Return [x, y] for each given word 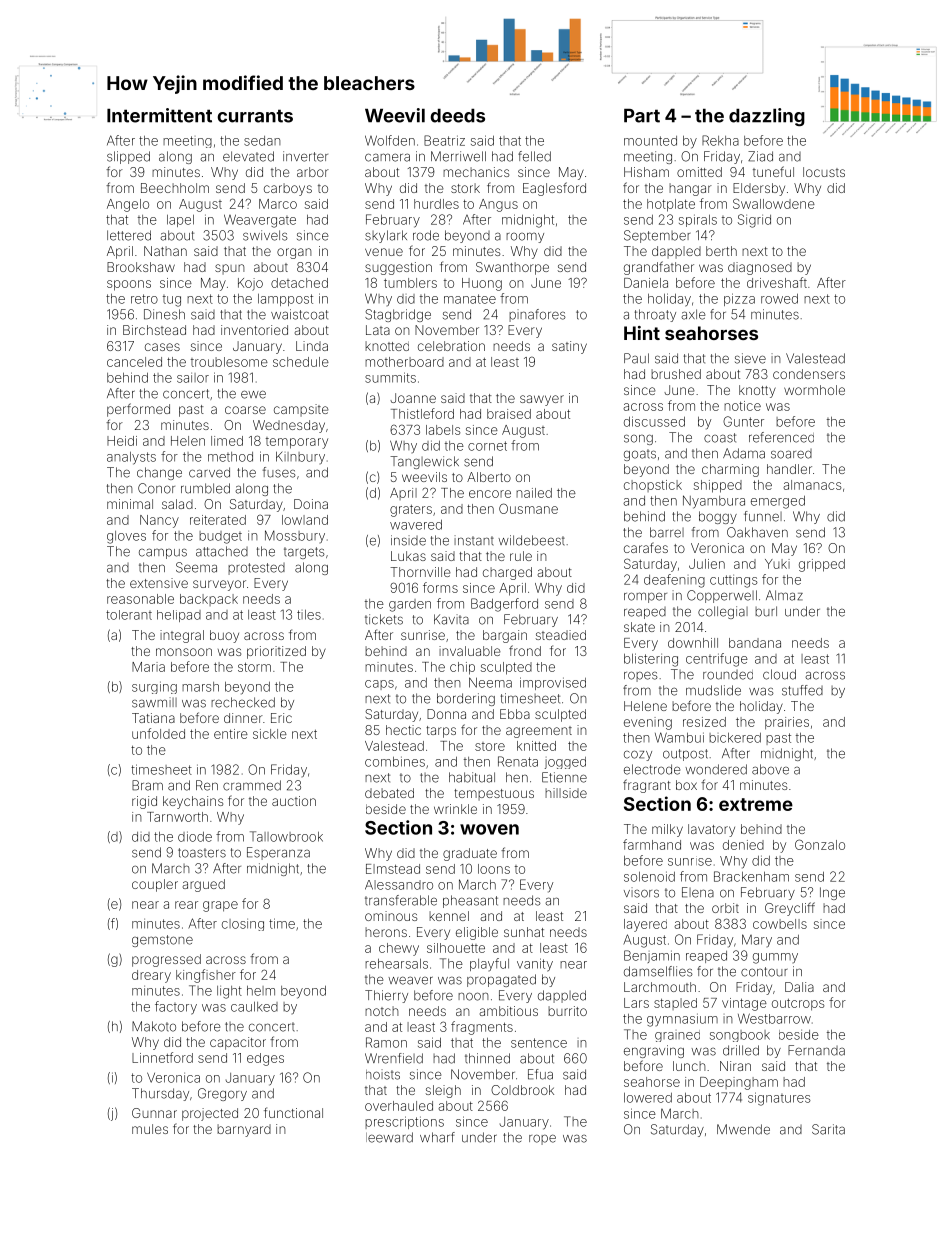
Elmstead [393, 869]
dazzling [767, 117]
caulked [254, 1007]
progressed [166, 960]
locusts [824, 172]
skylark [386, 236]
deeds [457, 116]
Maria [148, 667]
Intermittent [159, 115]
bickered [735, 738]
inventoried [254, 330]
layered [645, 925]
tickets [384, 619]
